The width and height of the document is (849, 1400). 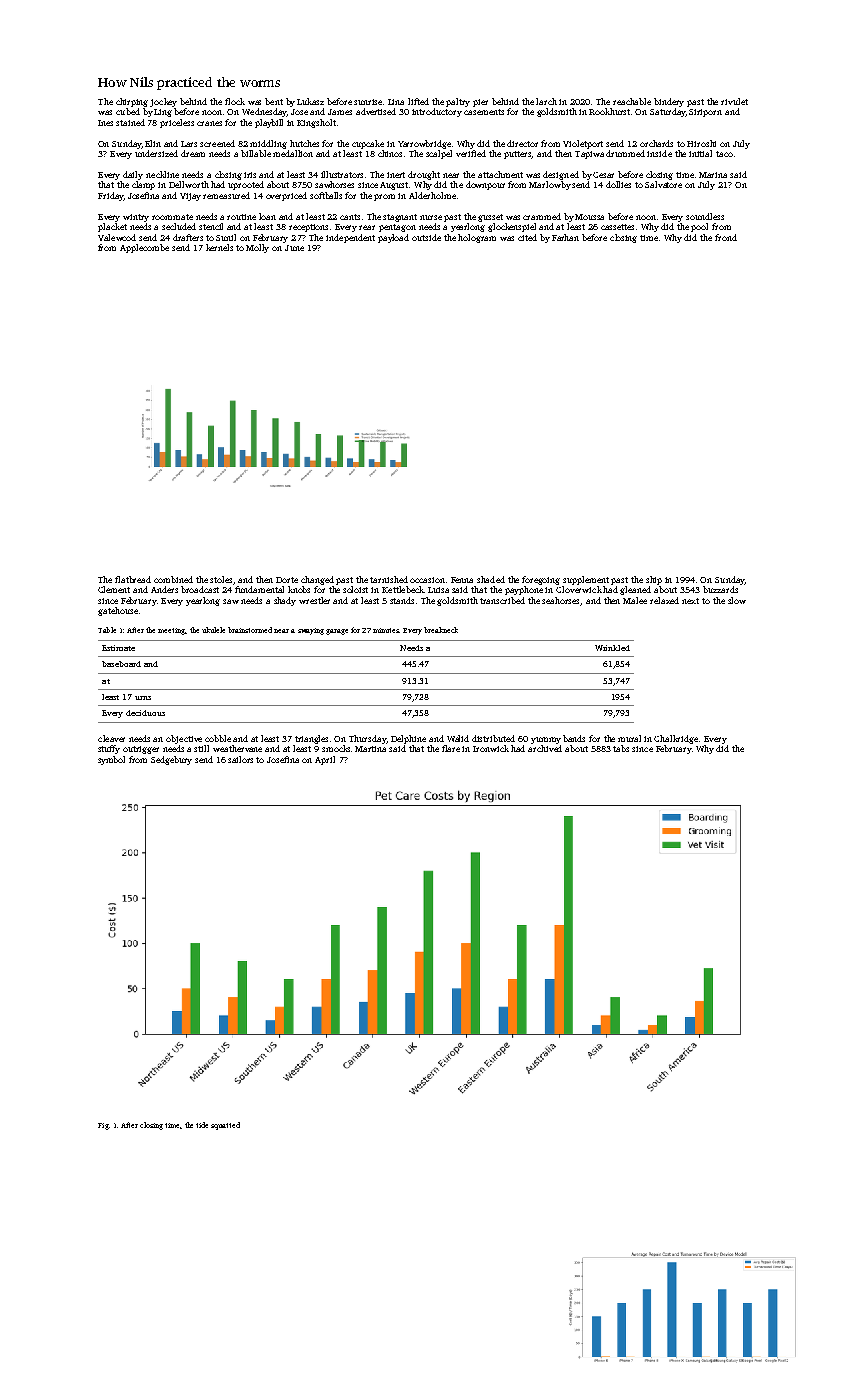 I want to click on pier, so click(x=480, y=103).
